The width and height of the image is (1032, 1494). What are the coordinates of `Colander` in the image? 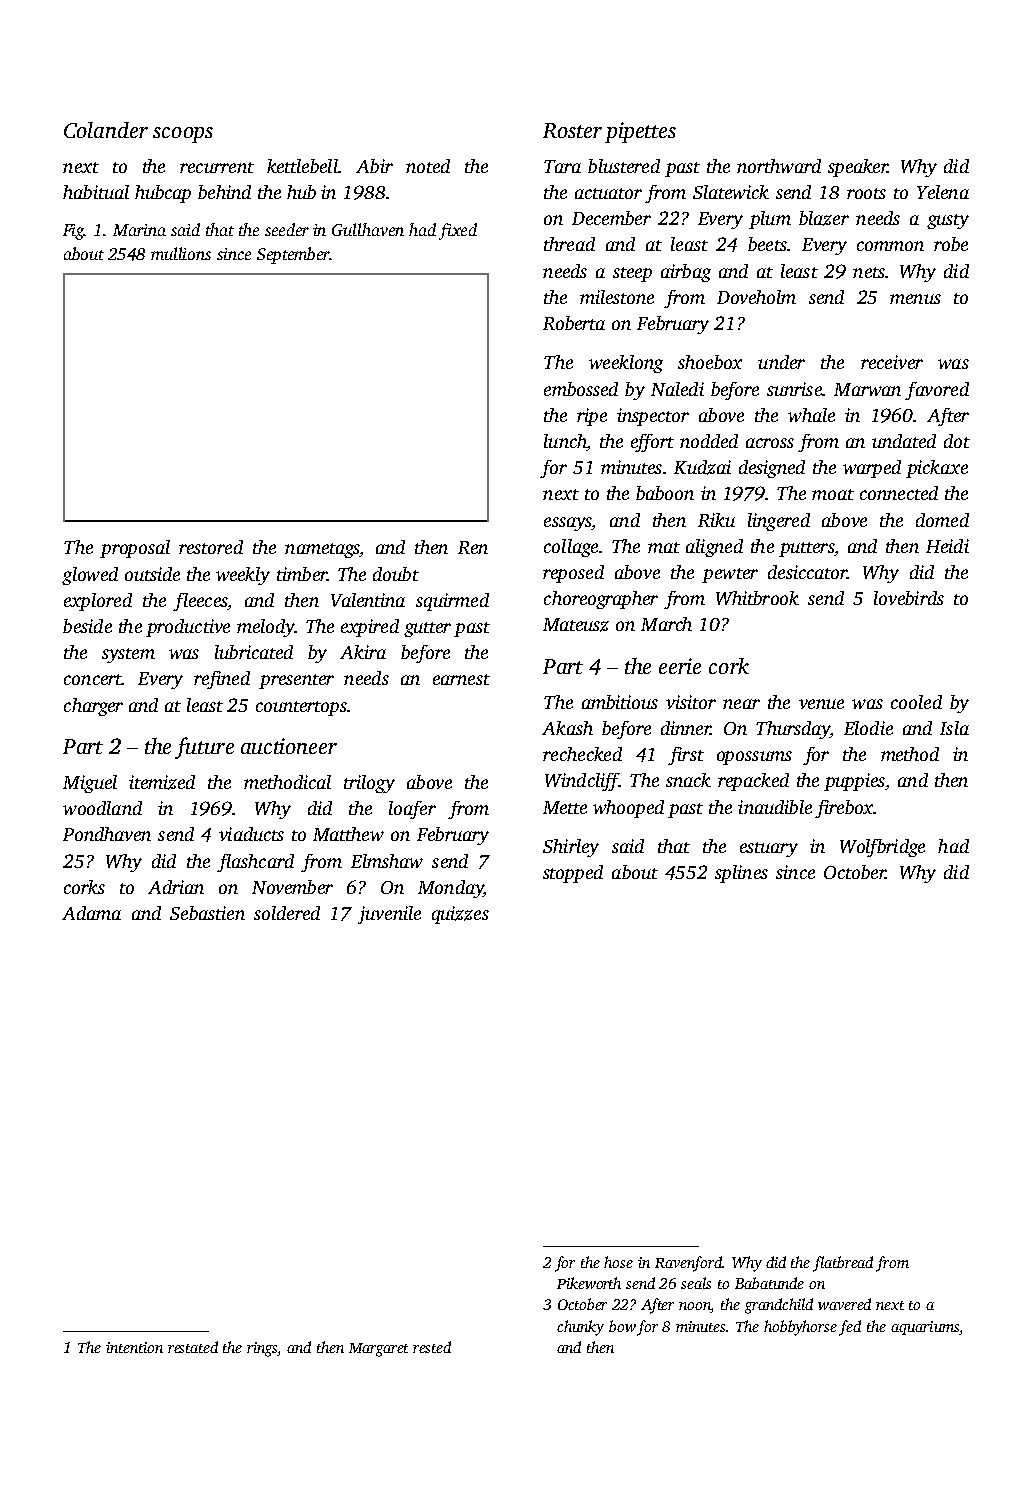 It's located at (106, 130).
